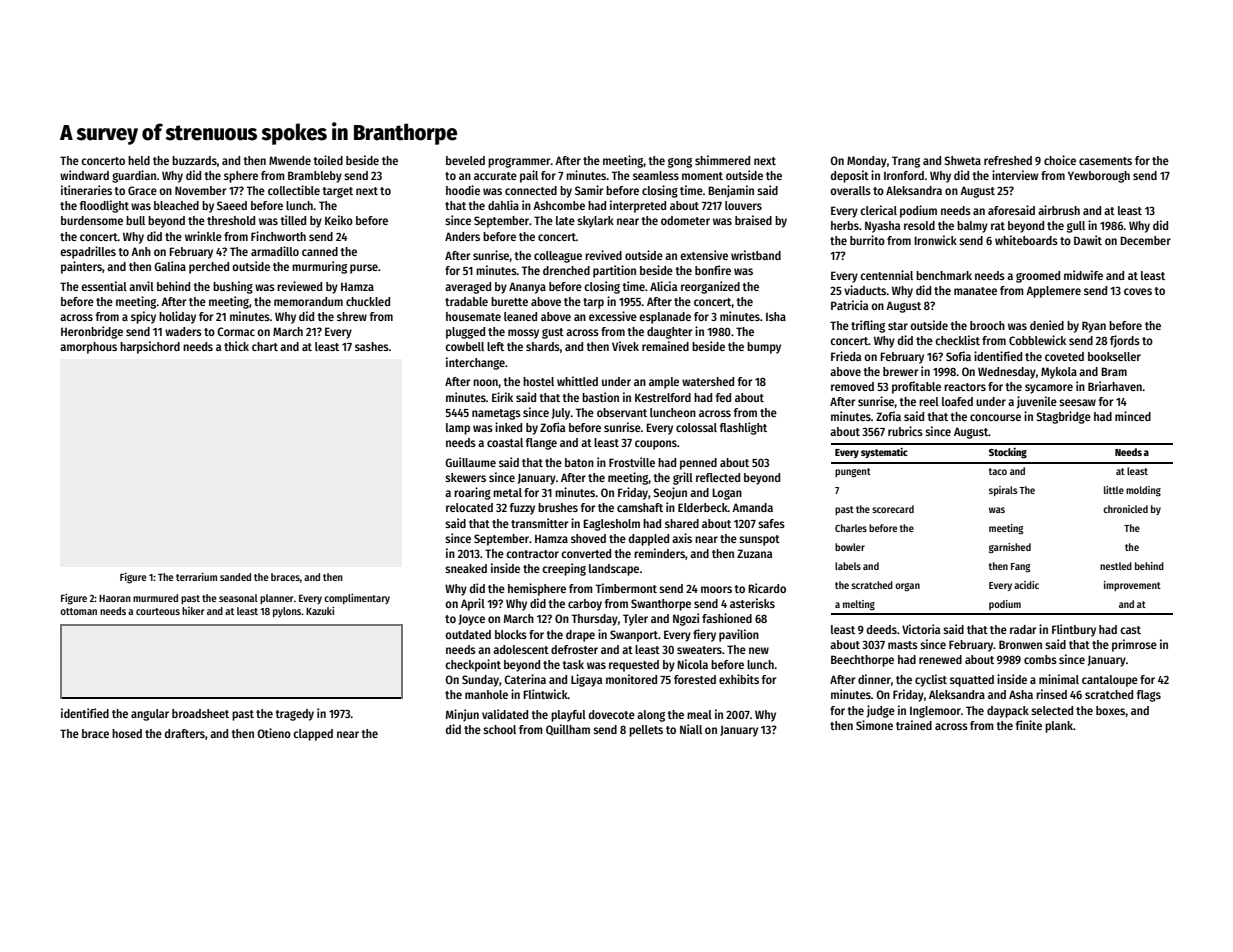 Image resolution: width=1233 pixels, height=952 pixels. What do you see at coordinates (320, 610) in the document?
I see `Kazuki` at bounding box center [320, 610].
